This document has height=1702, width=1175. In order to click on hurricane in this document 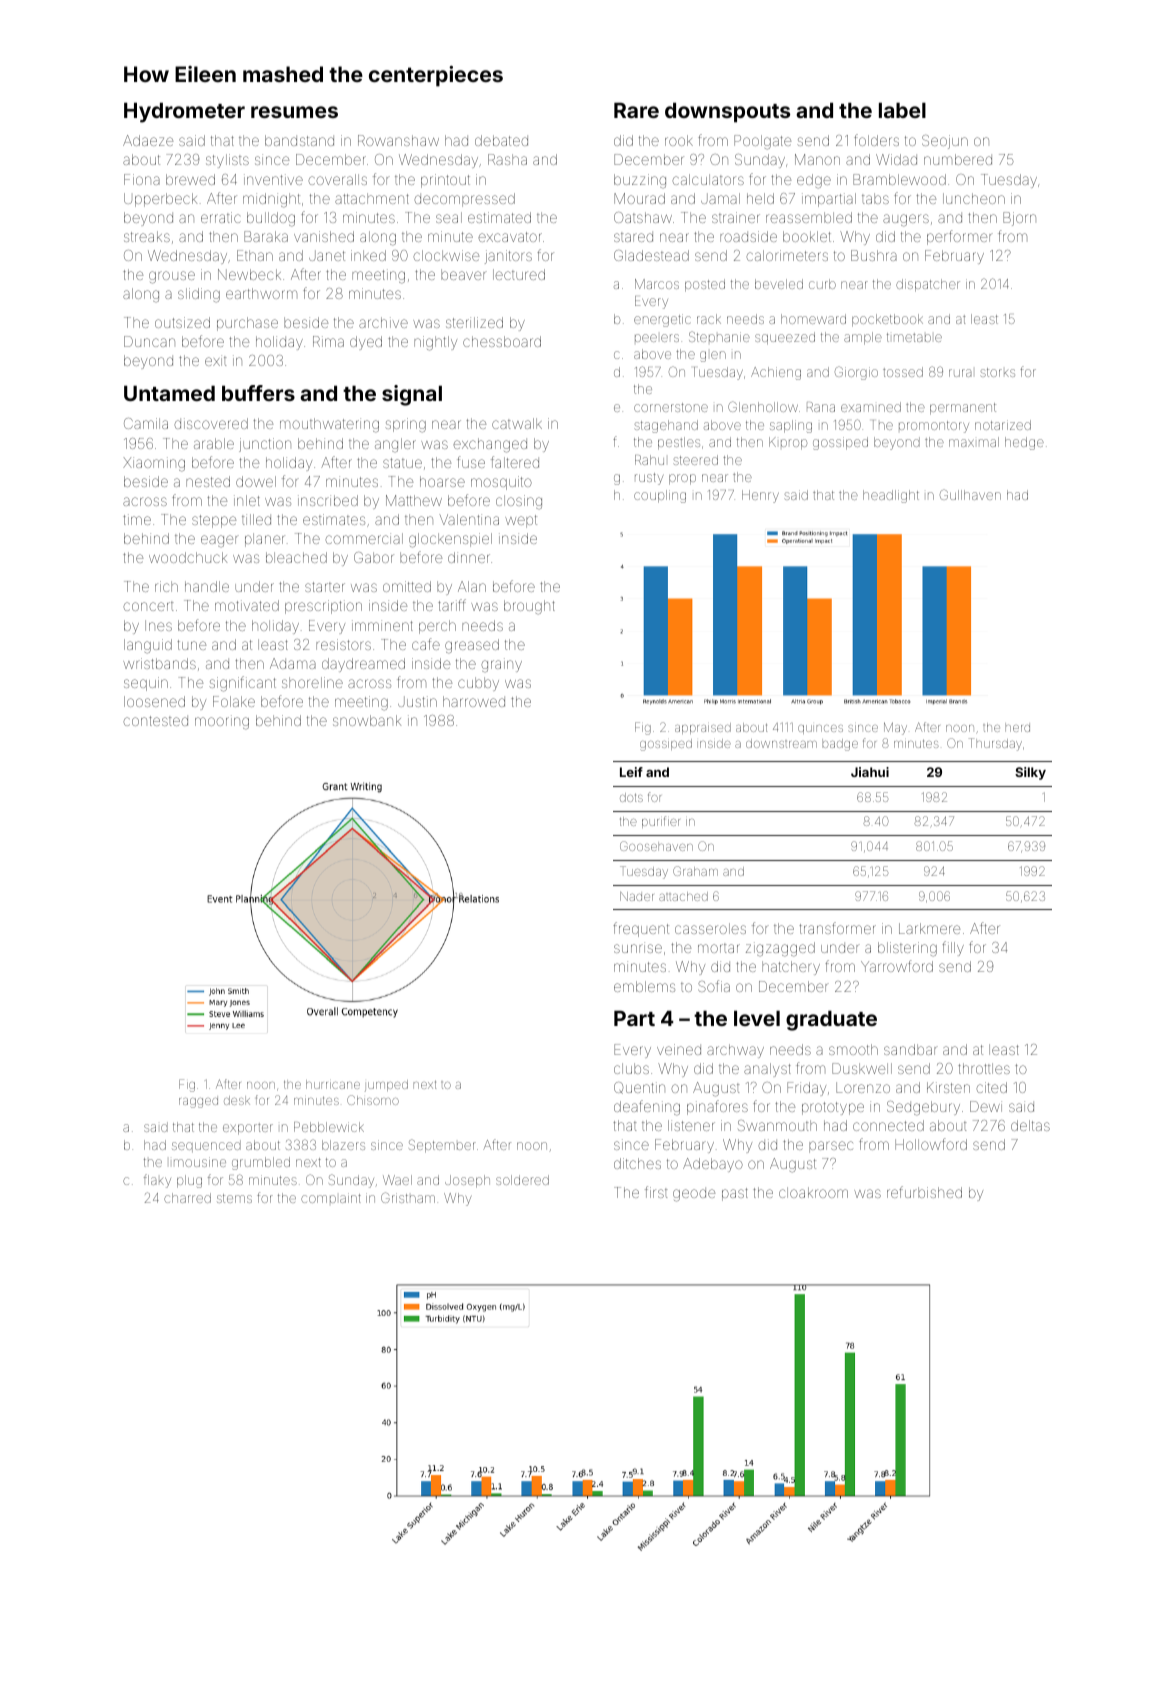, I will do `click(333, 1084)`.
